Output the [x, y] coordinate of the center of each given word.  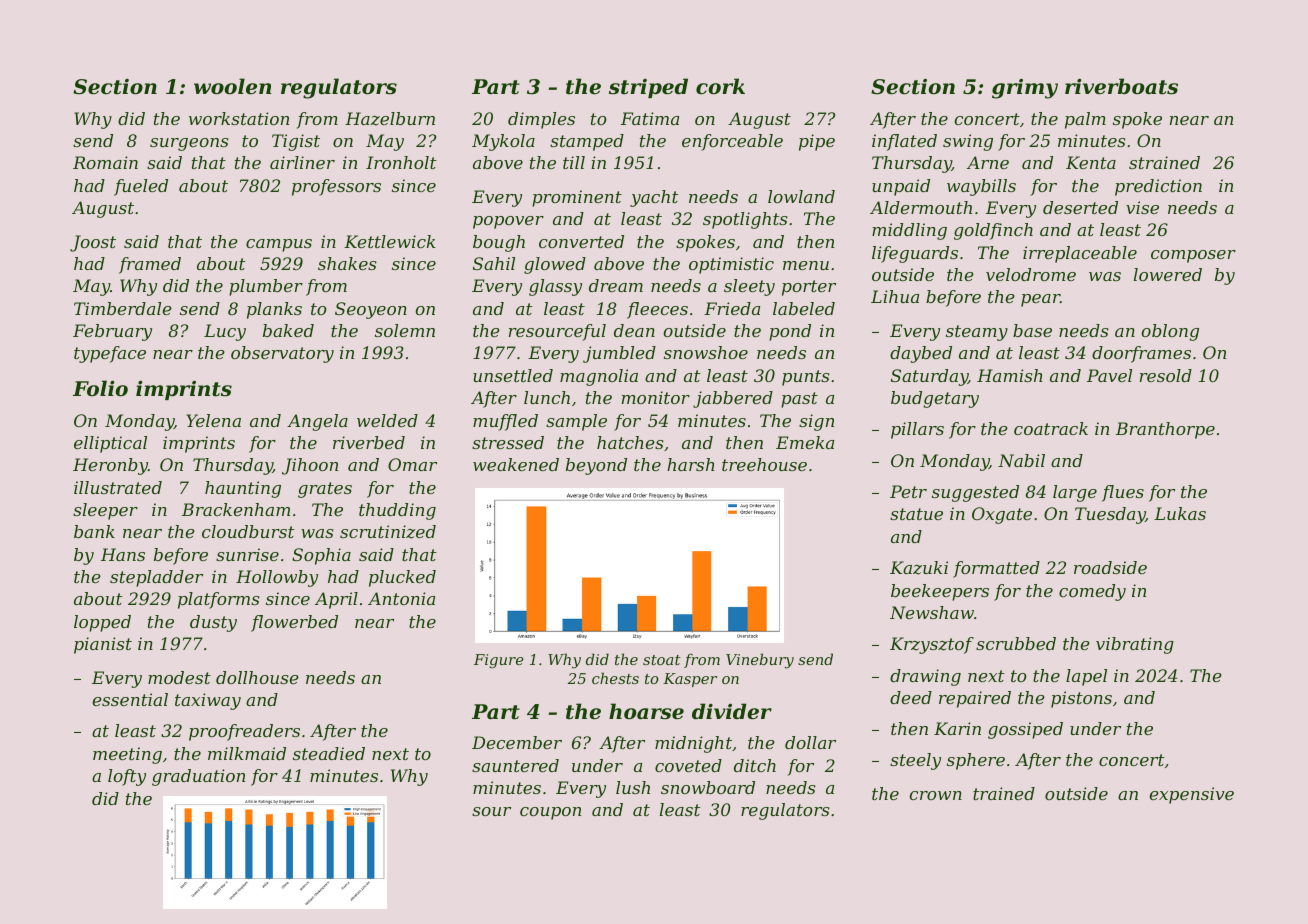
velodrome [1031, 274]
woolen [233, 86]
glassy [555, 287]
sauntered [515, 765]
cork [720, 86]
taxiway [208, 701]
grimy [1025, 88]
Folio [100, 388]
